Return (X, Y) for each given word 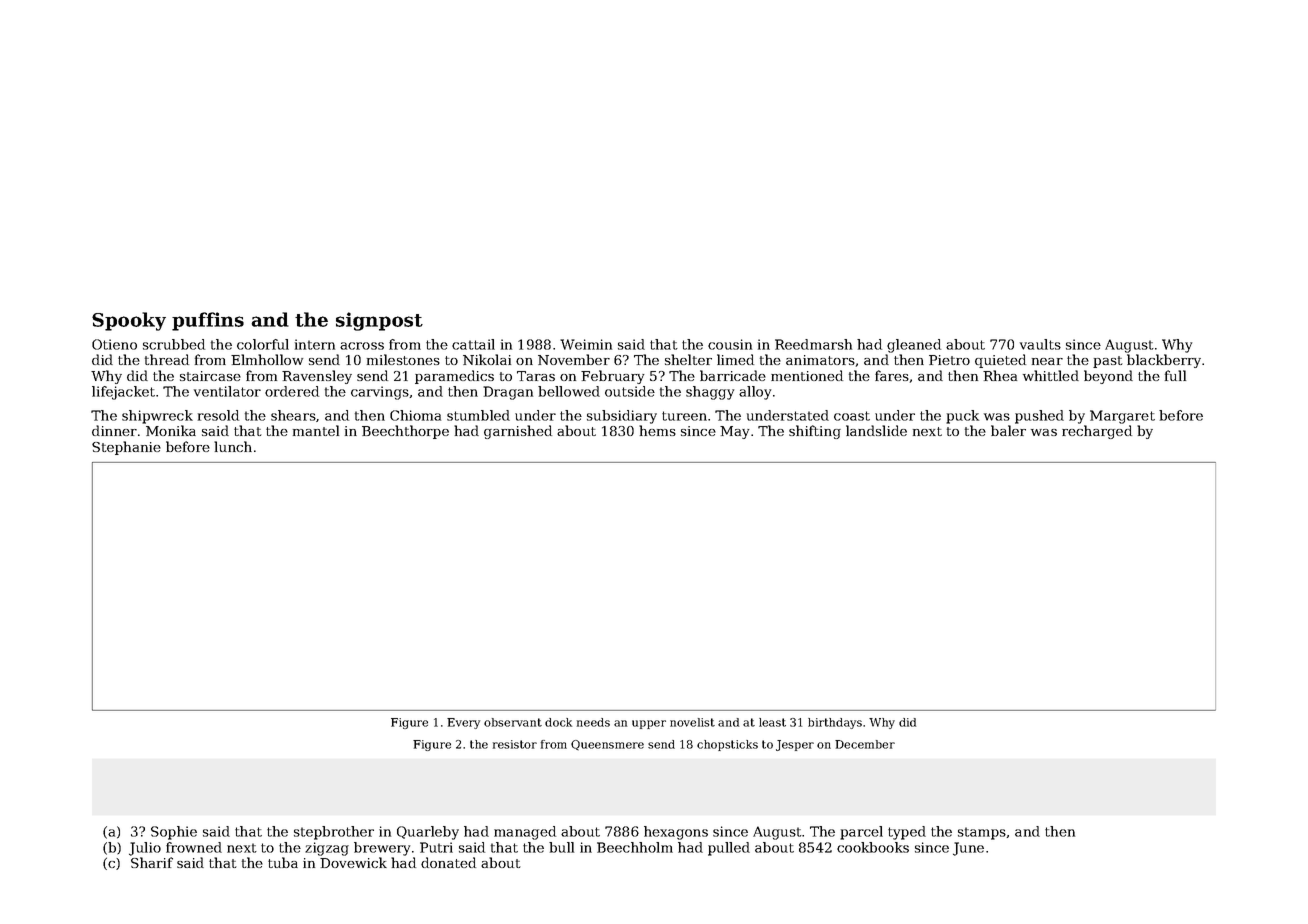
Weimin (586, 344)
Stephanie (126, 448)
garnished (518, 432)
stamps (982, 833)
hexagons (676, 833)
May (735, 432)
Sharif (152, 862)
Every (463, 723)
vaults (1040, 344)
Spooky (129, 321)
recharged (1097, 432)
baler (1008, 430)
